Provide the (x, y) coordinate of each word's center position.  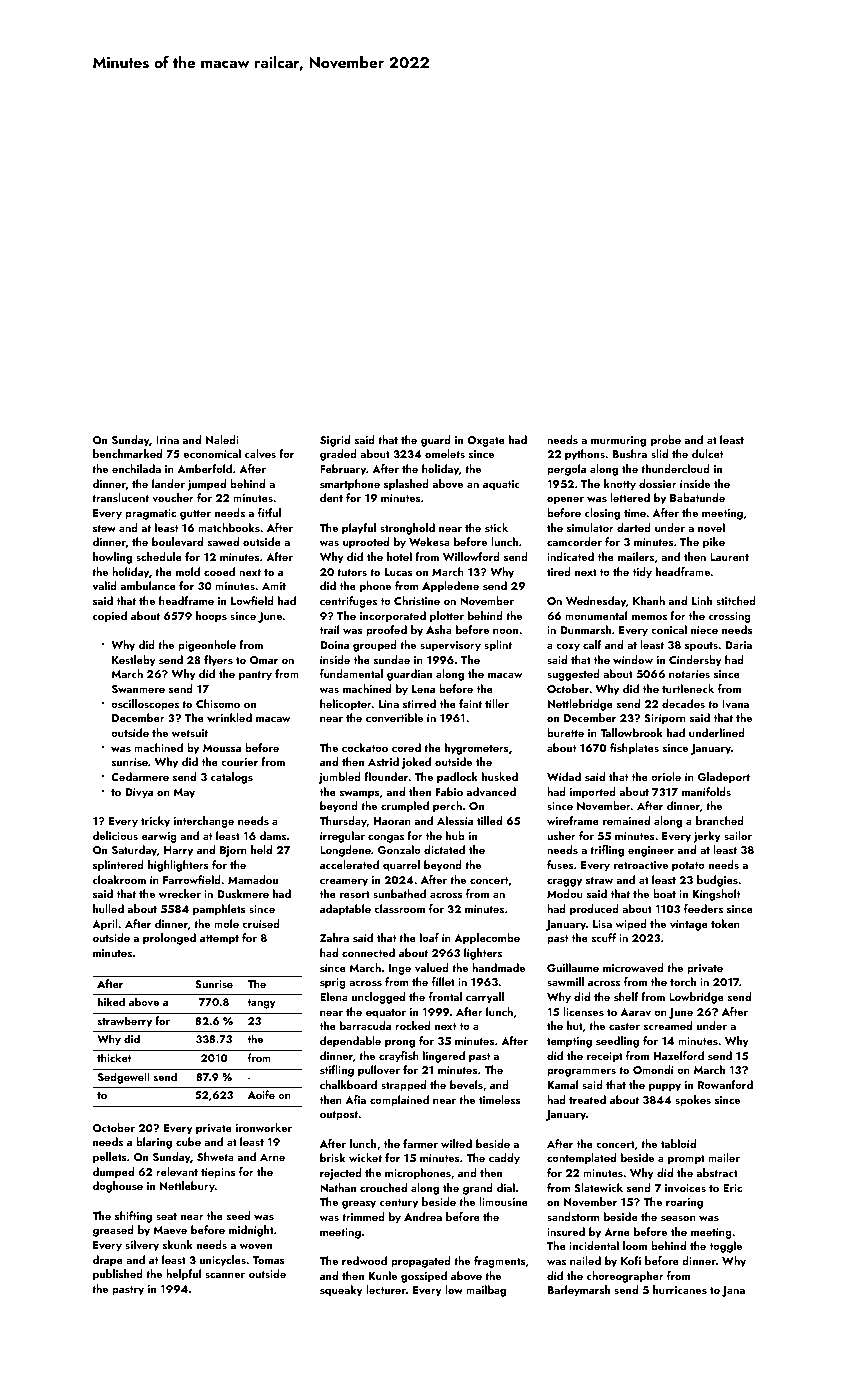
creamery (344, 883)
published (118, 1275)
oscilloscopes (145, 705)
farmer (420, 1143)
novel (711, 527)
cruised (261, 923)
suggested (573, 675)
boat (664, 893)
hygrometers (477, 749)
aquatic (501, 485)
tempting (569, 1042)
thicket (114, 1057)
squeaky (341, 1291)
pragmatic (150, 514)
